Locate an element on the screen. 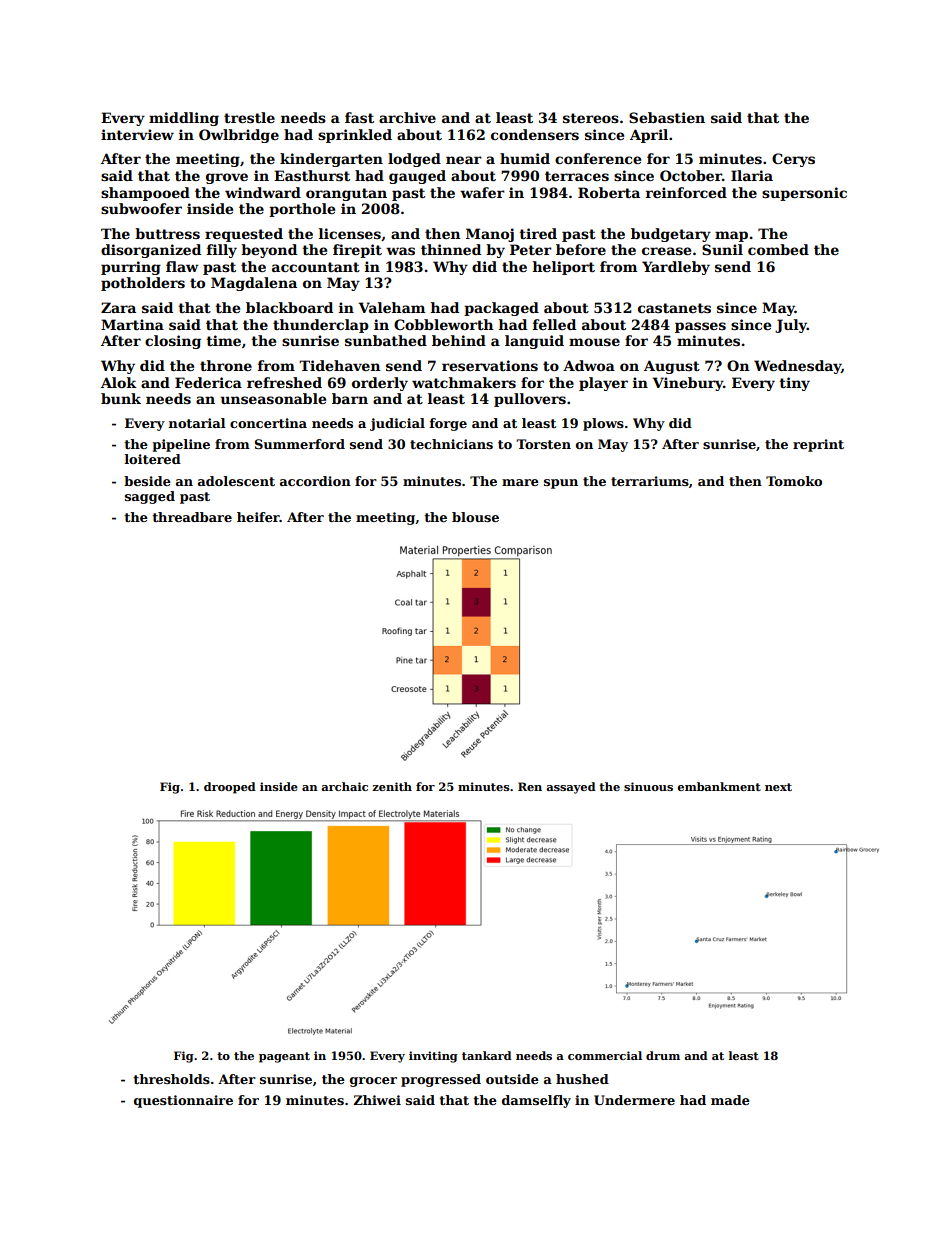 The height and width of the screenshot is (1233, 952). adolescent is located at coordinates (236, 481).
